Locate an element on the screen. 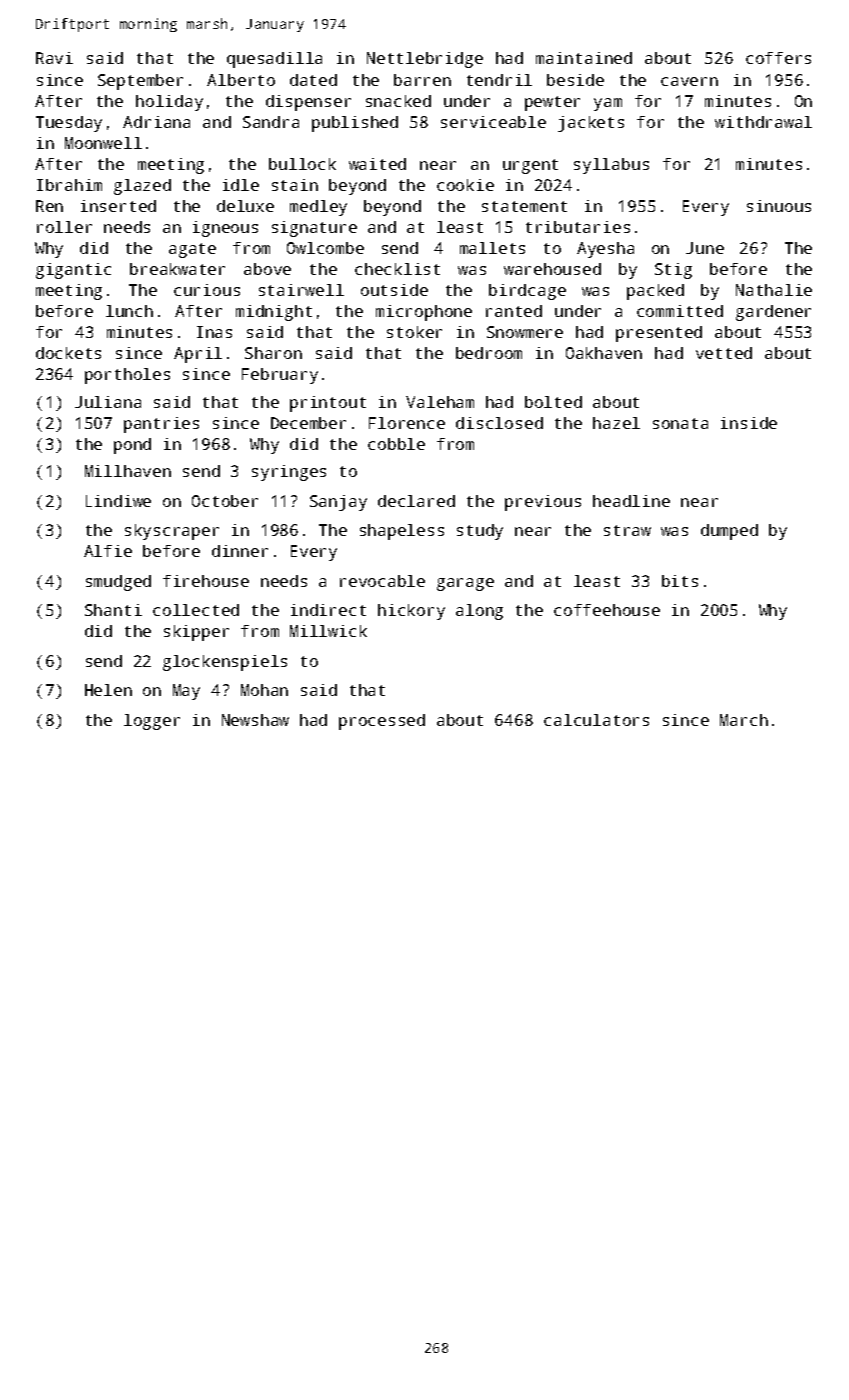 The image size is (849, 1400). calculators is located at coordinates (596, 720).
